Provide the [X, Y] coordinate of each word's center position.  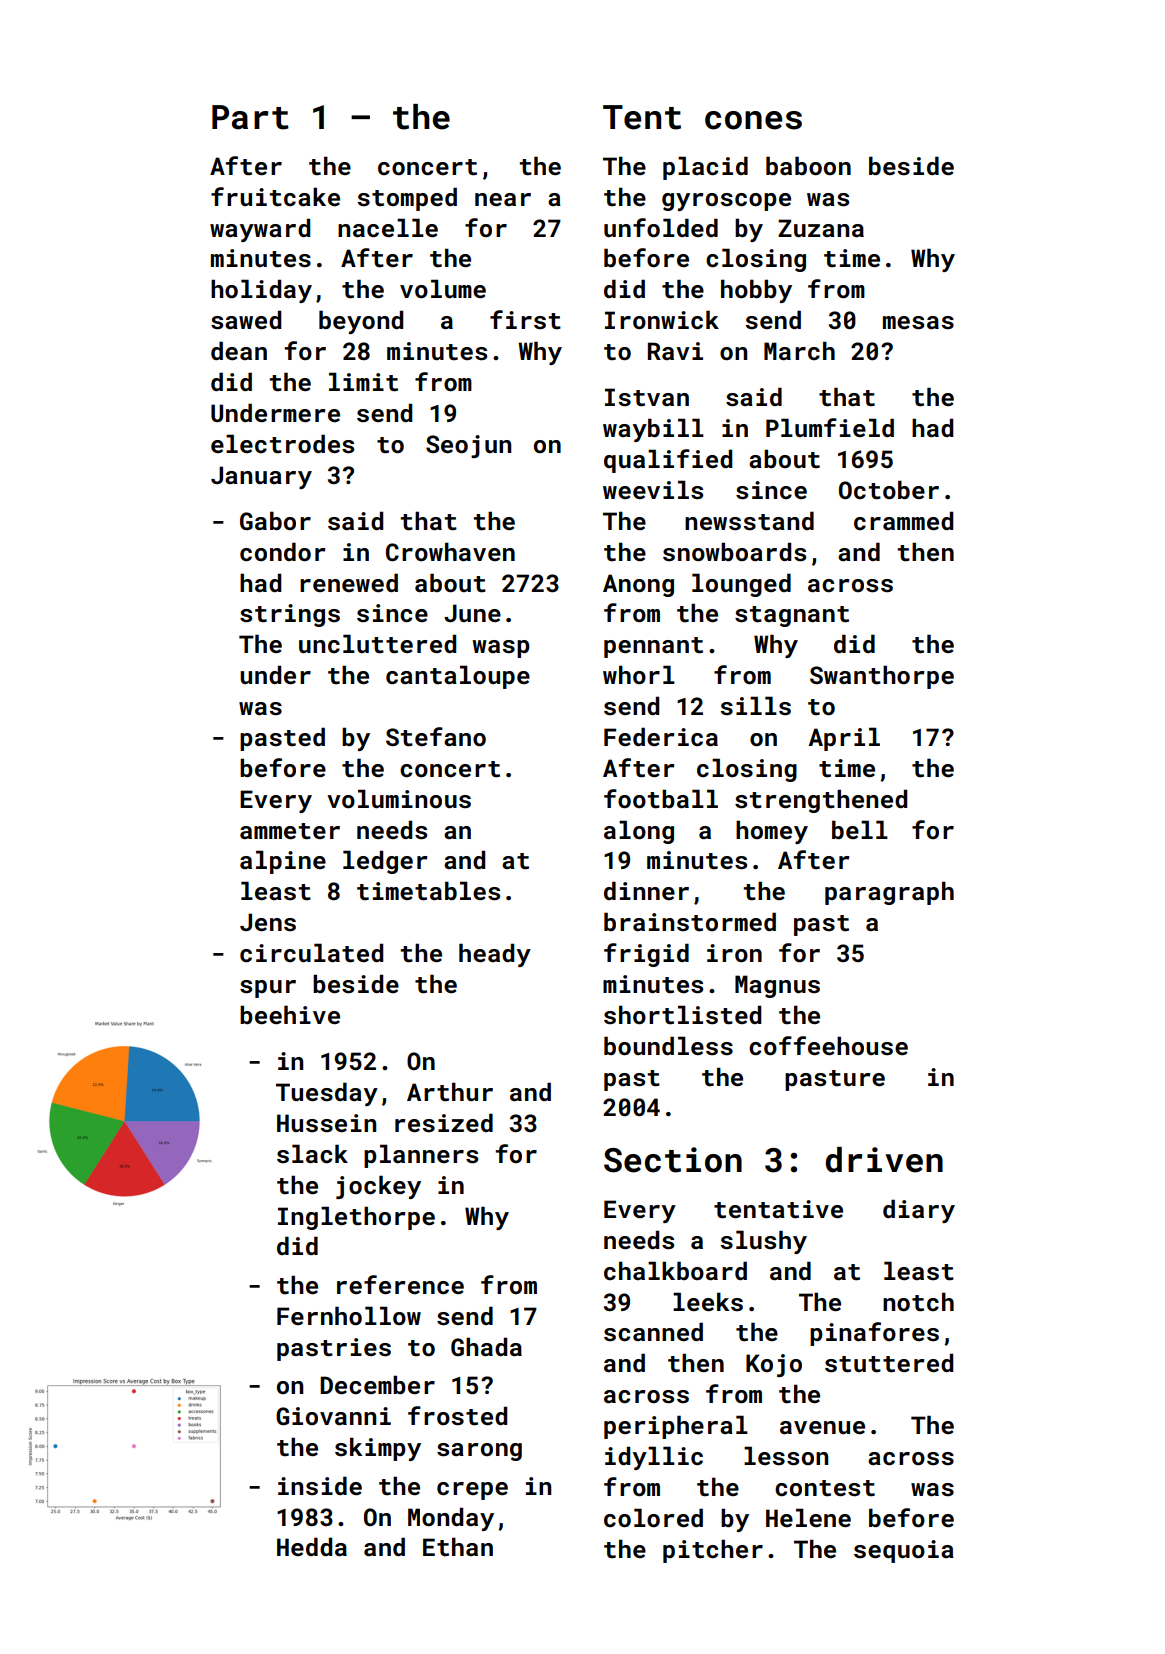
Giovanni [333, 1416]
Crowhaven [450, 552]
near [503, 199]
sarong [479, 1452]
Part [250, 117]
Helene [808, 1517]
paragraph [889, 893]
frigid [646, 955]
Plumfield [830, 427]
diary [919, 1211]
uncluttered [377, 644]
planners [421, 1156]
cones [753, 120]
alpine [283, 862]
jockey [378, 1187]
